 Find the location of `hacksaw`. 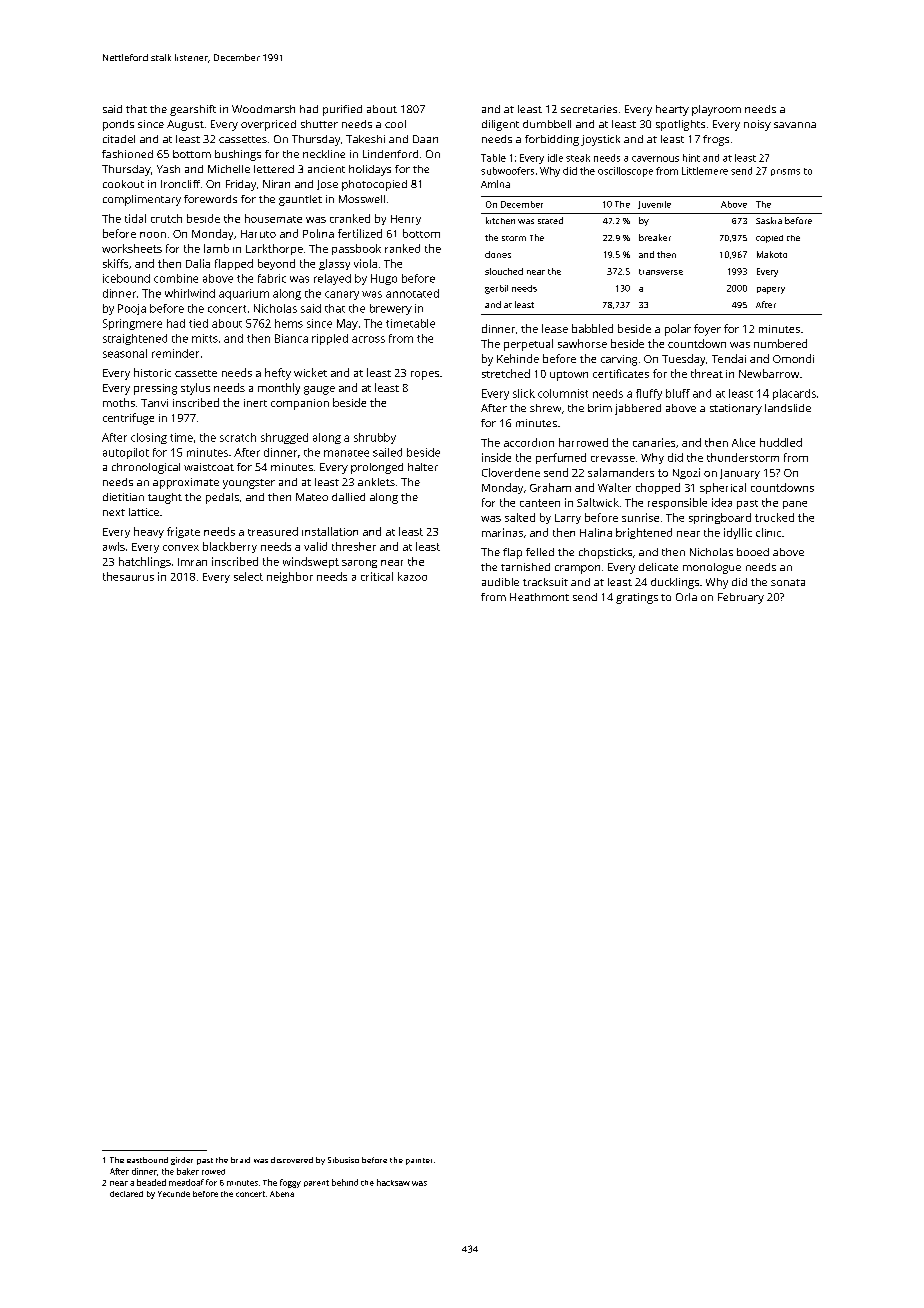

hacksaw is located at coordinates (393, 1182).
